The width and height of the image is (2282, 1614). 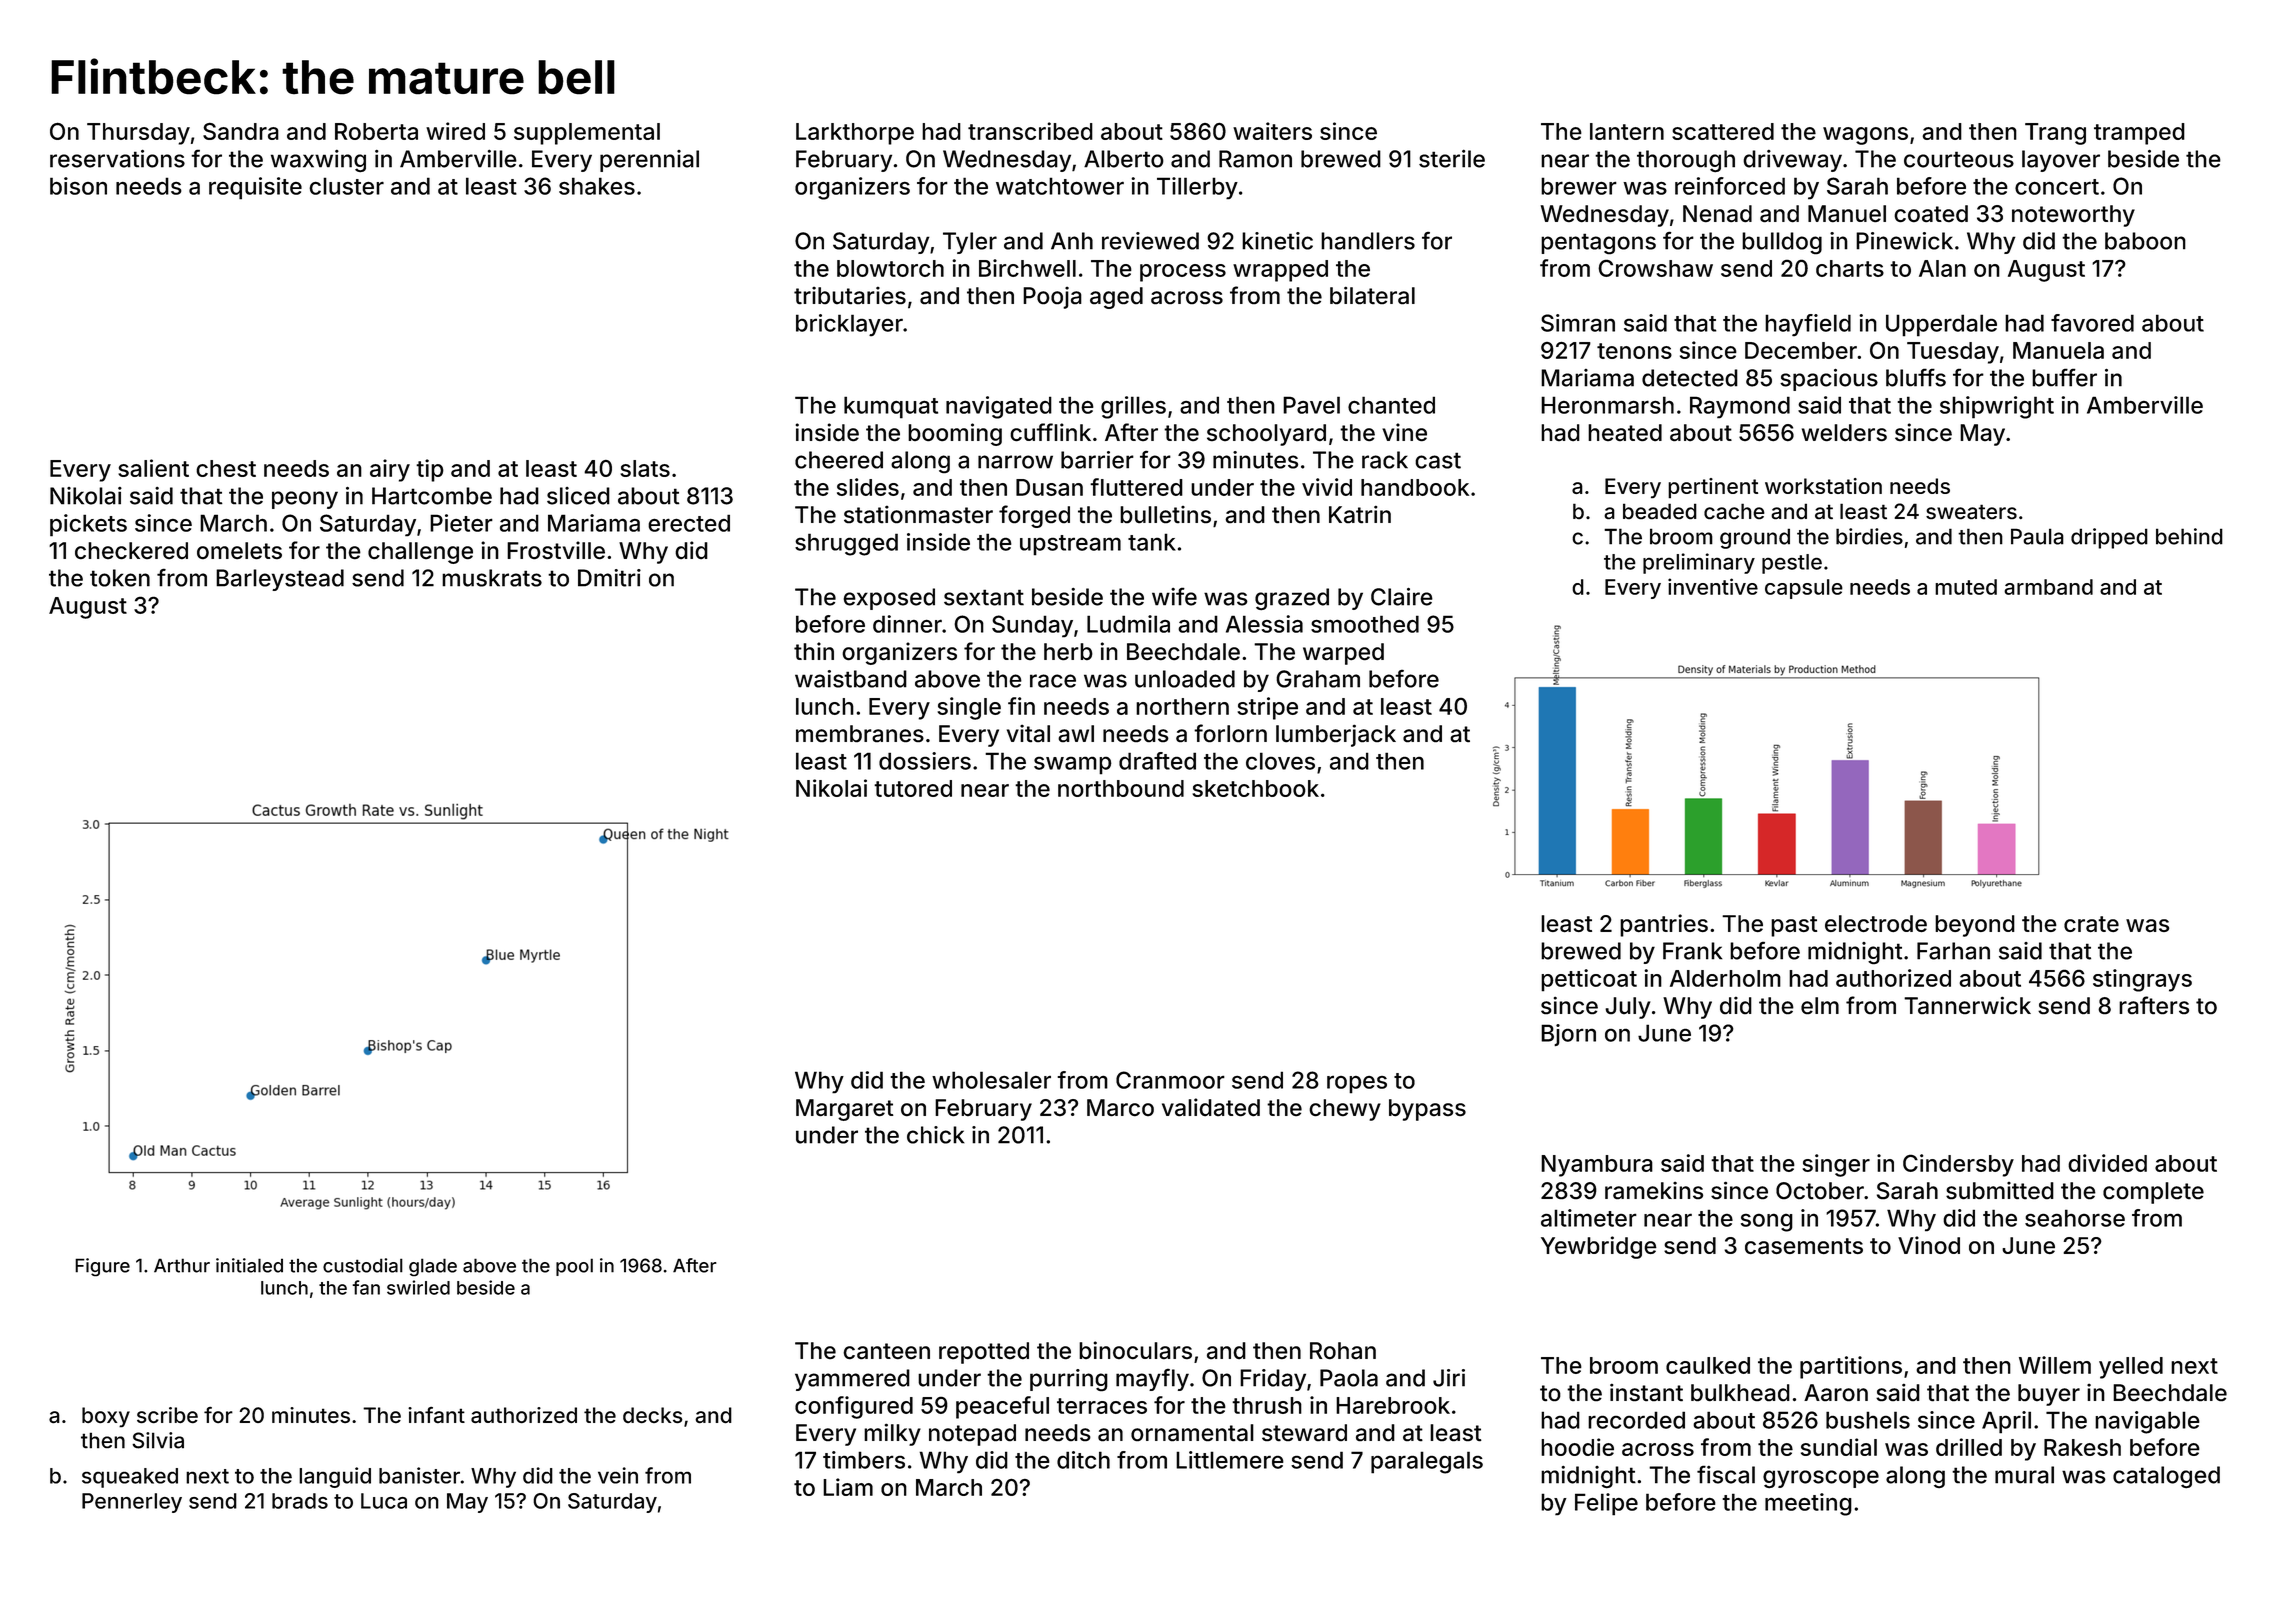 I want to click on boxy, so click(x=106, y=1417).
